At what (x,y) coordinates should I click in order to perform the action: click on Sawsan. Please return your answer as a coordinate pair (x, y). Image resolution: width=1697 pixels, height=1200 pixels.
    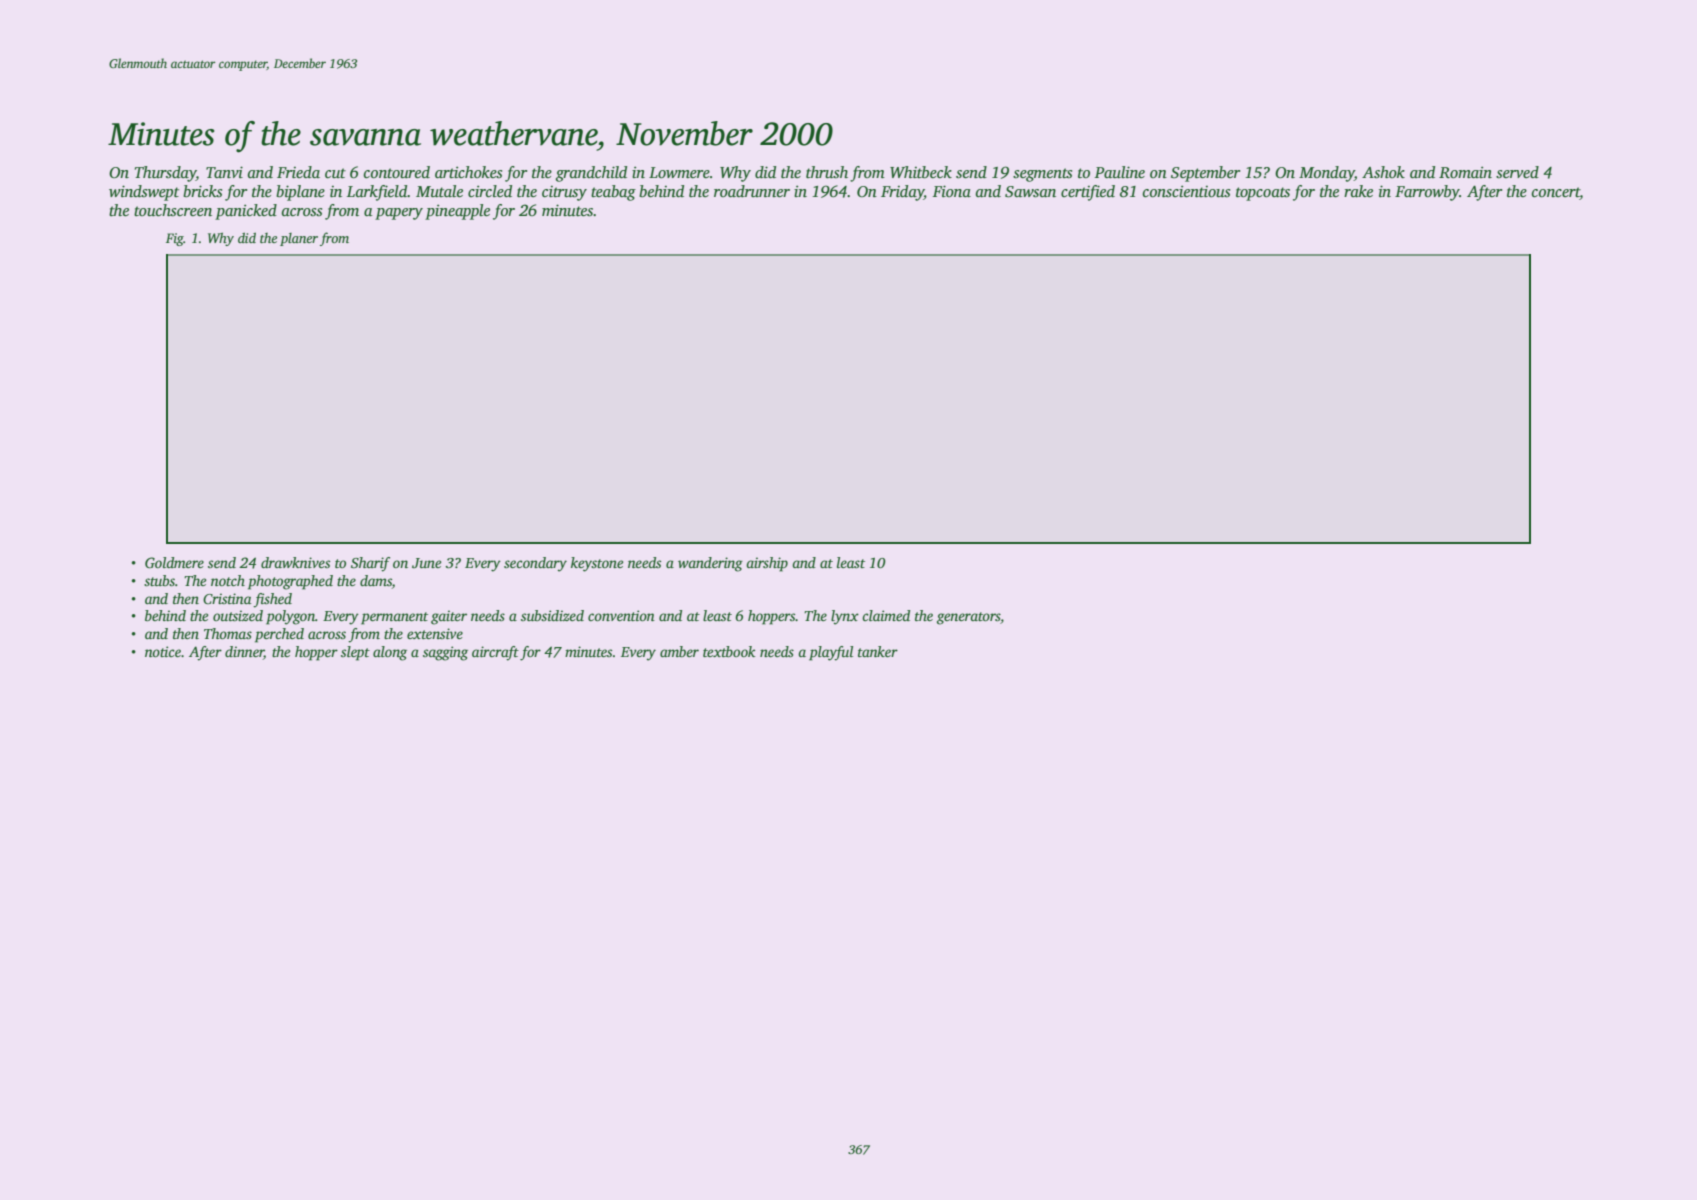
    Looking at the image, I should click on (1030, 192).
